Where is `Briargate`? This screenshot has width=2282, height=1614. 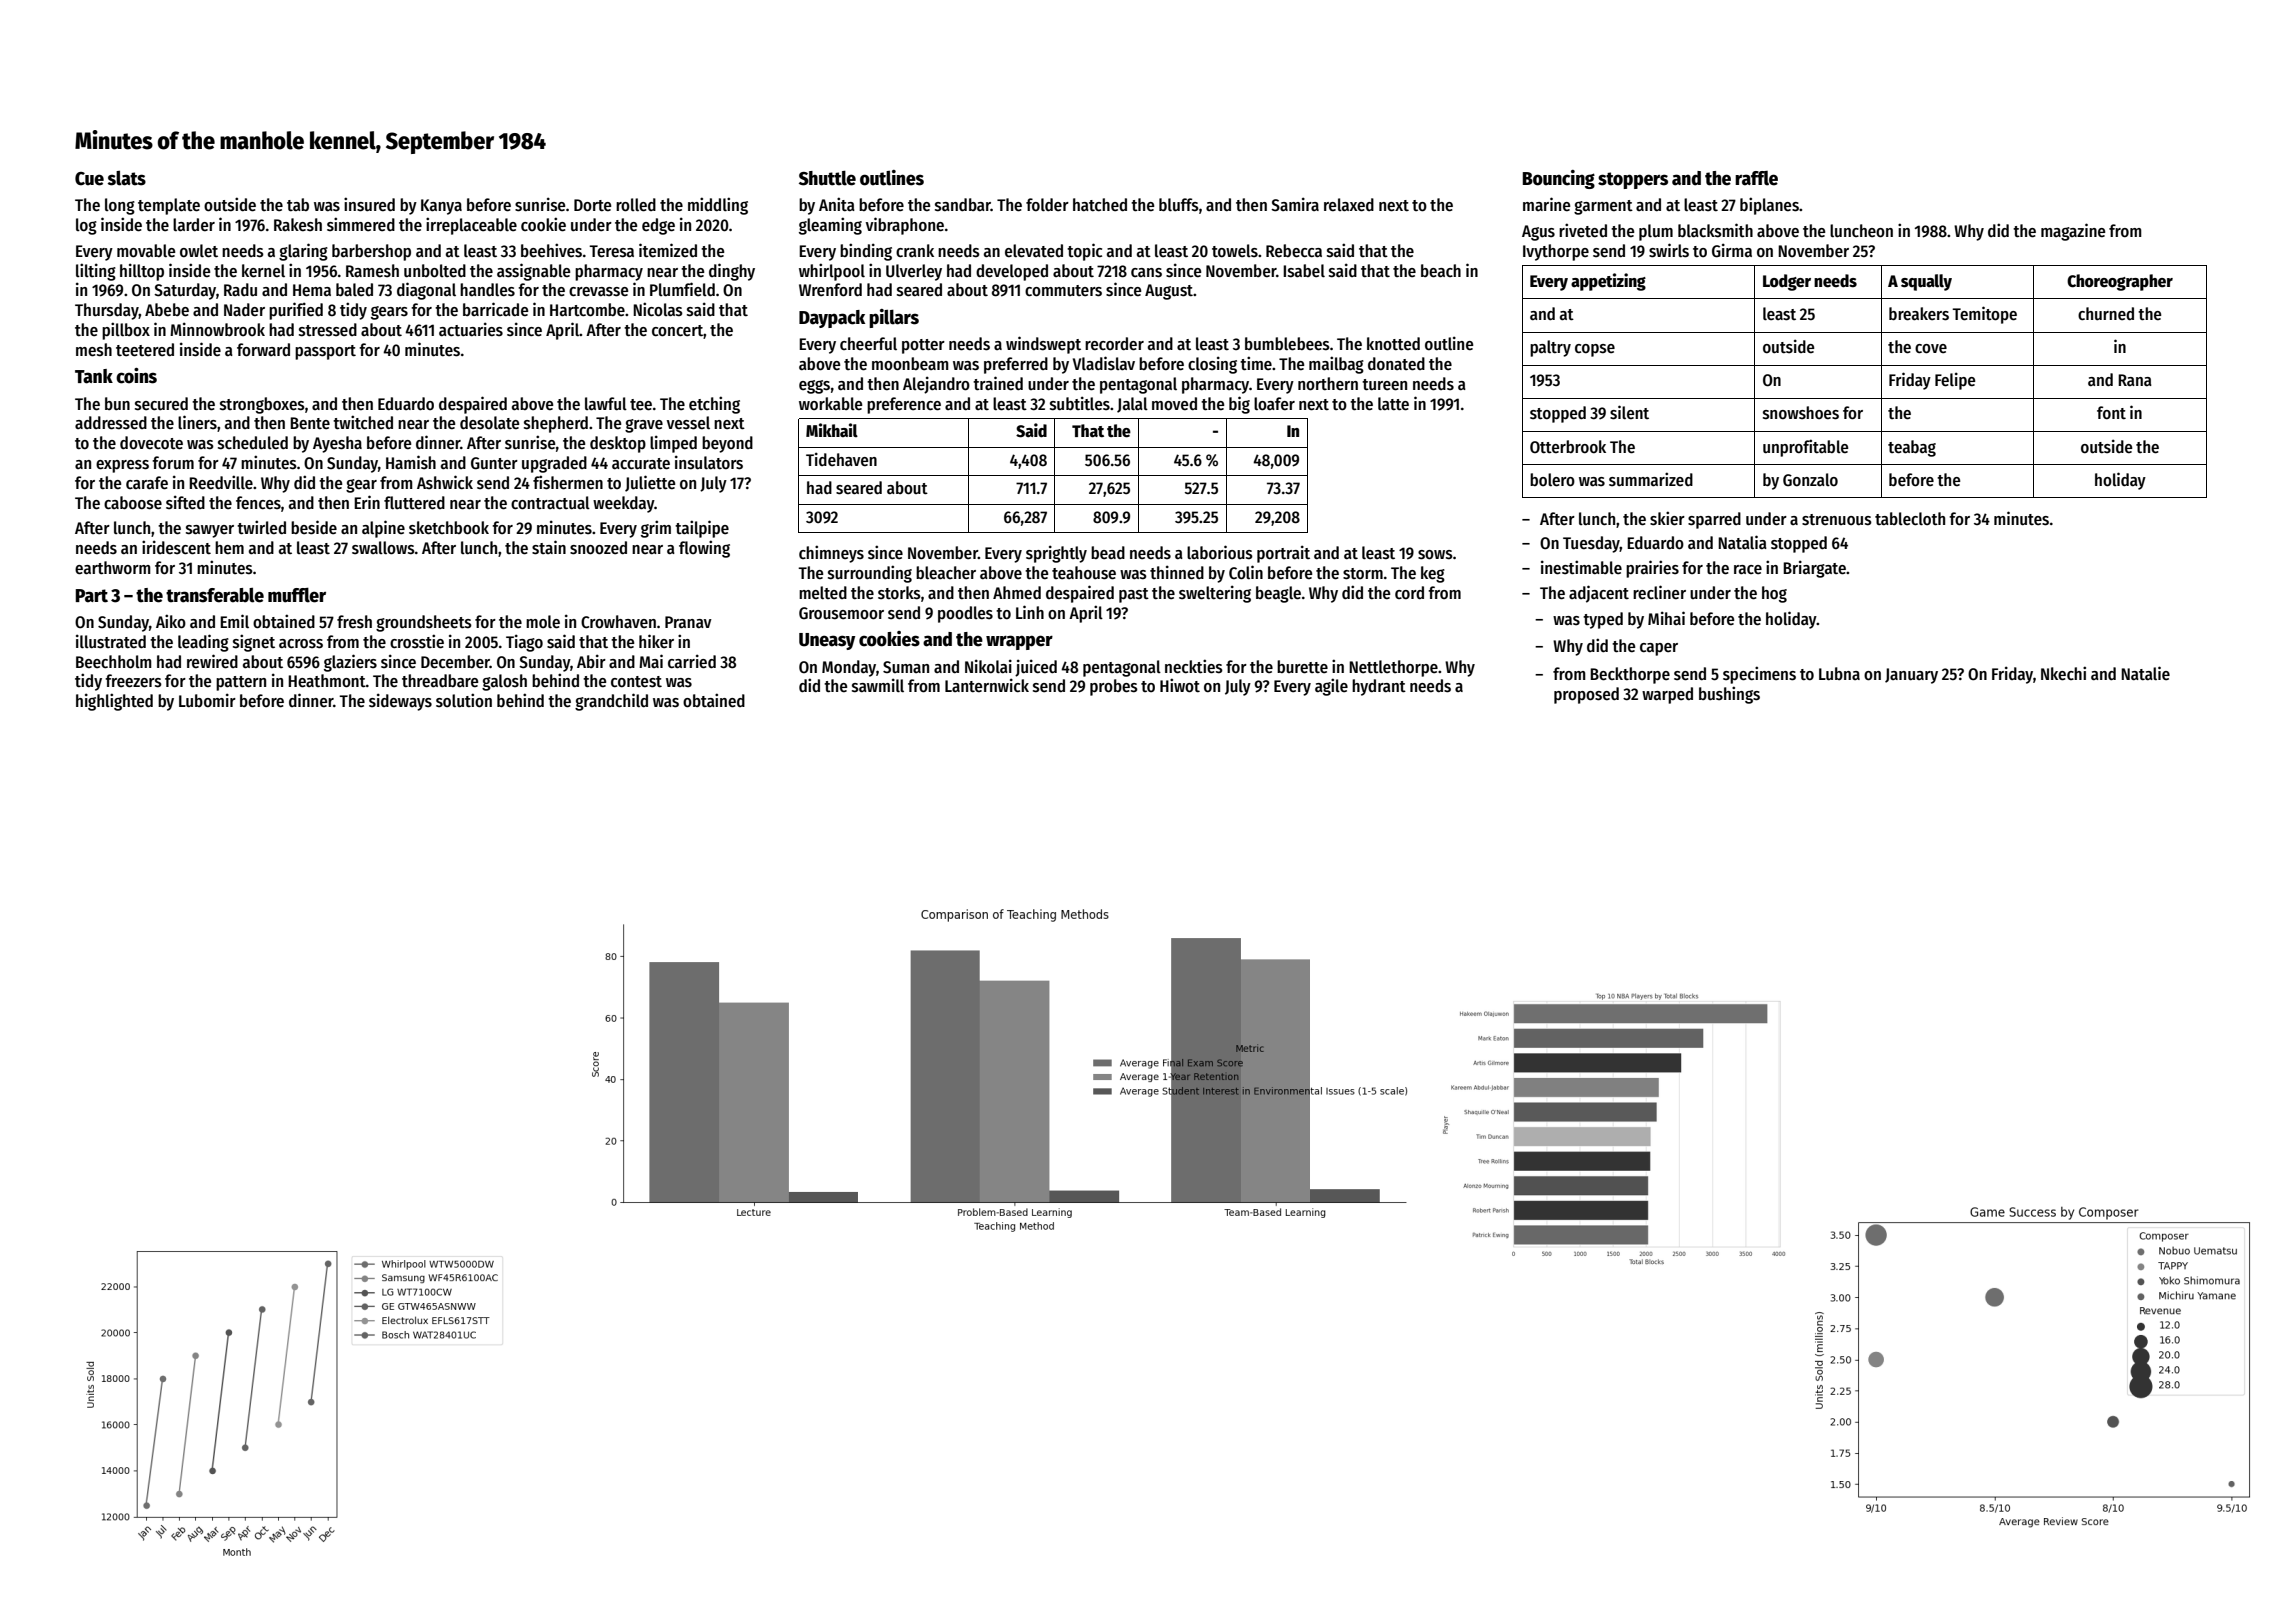
Briargate is located at coordinates (1814, 569).
